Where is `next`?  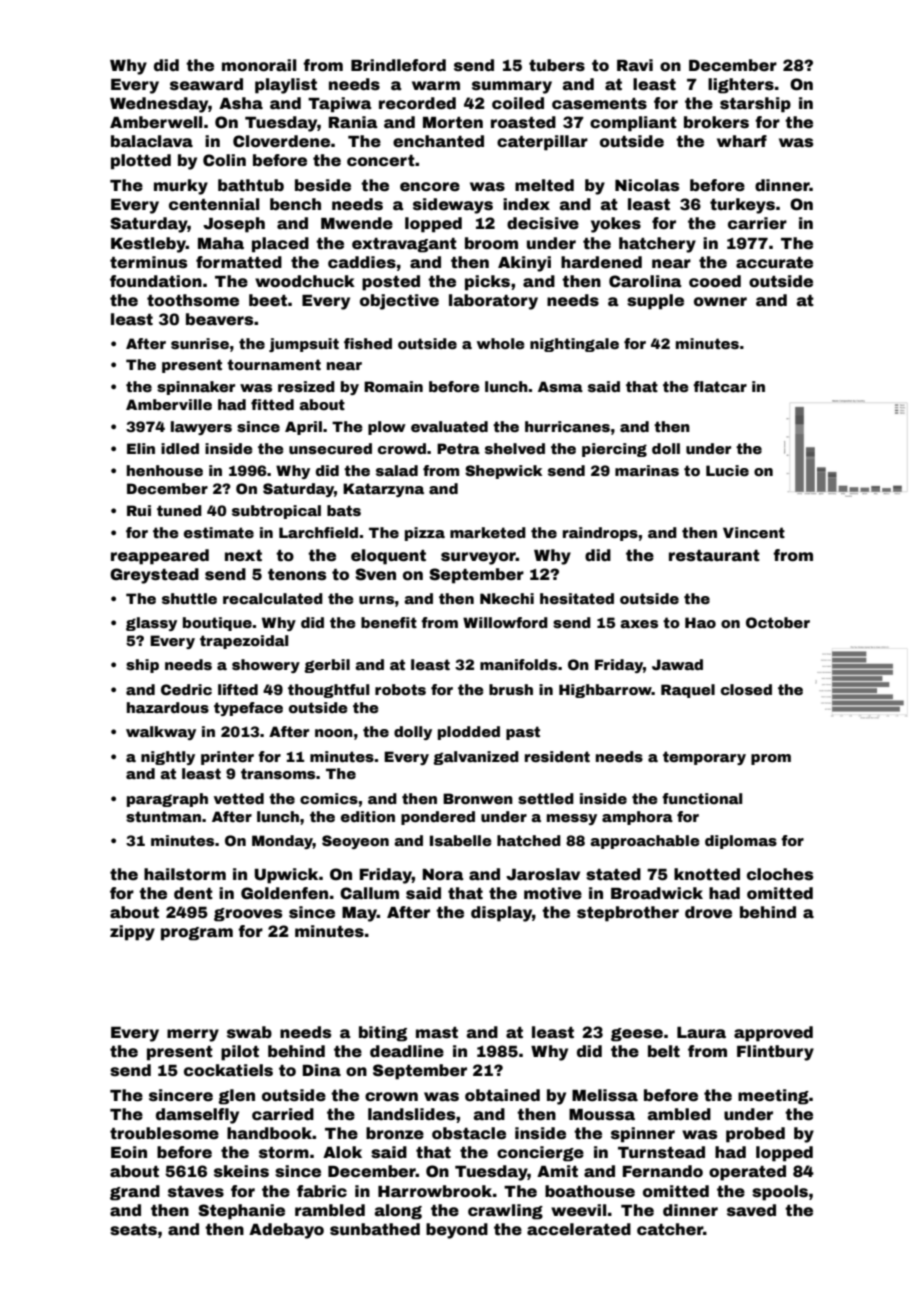 next is located at coordinates (243, 556).
